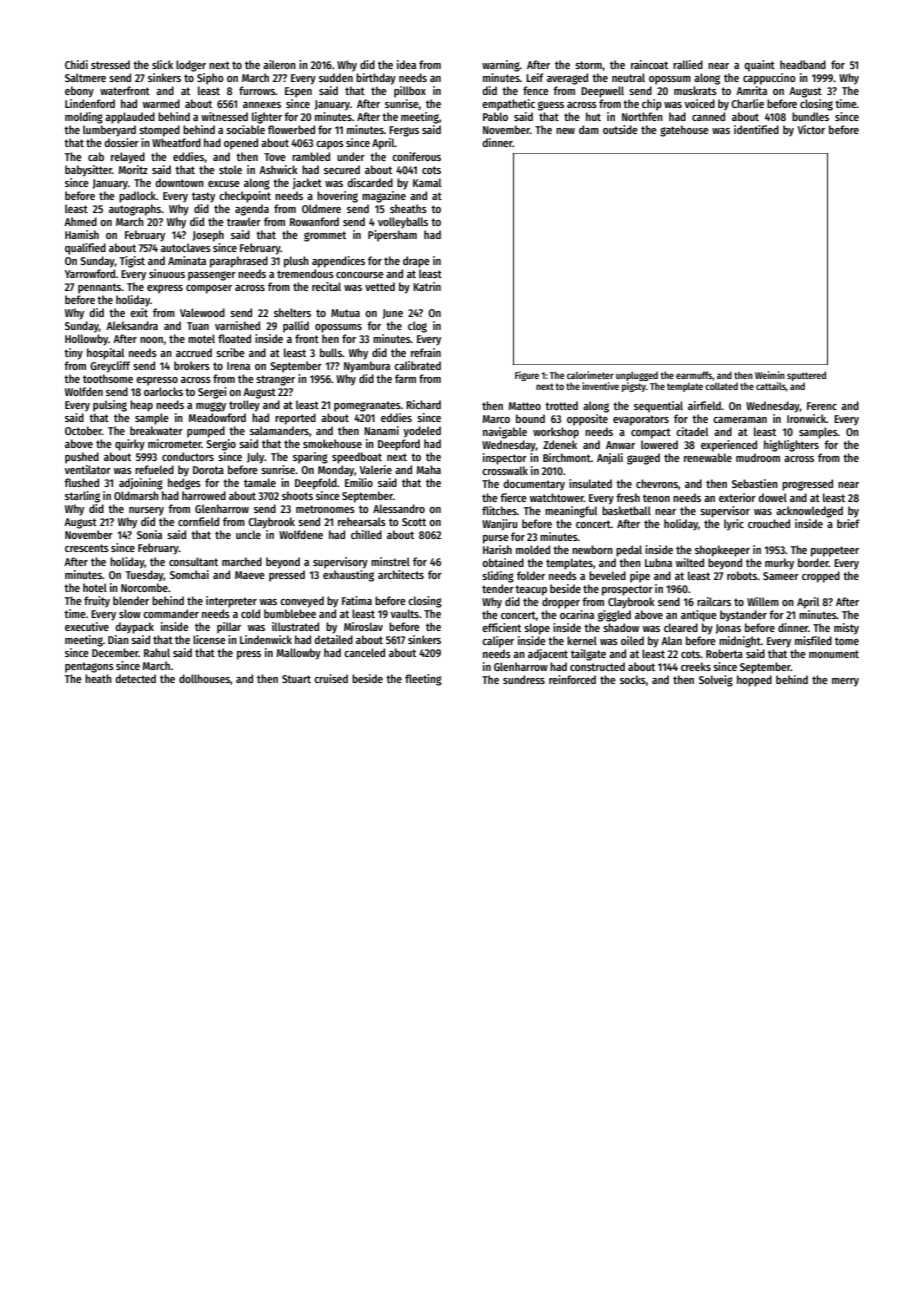 The width and height of the image is (924, 1308). Describe the element at coordinates (769, 523) in the image. I see `crouched` at that location.
